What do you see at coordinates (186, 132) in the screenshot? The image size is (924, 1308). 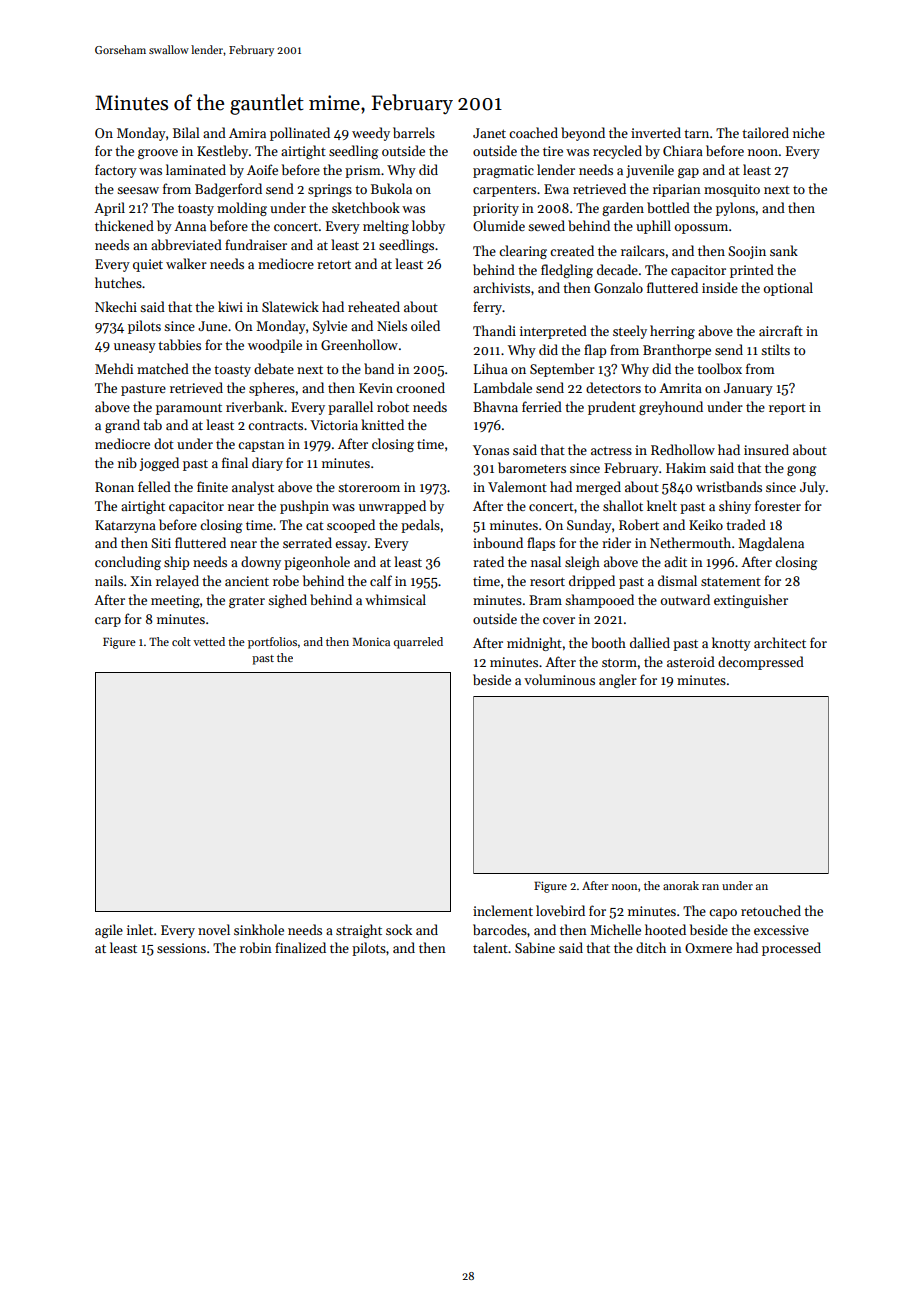 I see `Bilal` at bounding box center [186, 132].
